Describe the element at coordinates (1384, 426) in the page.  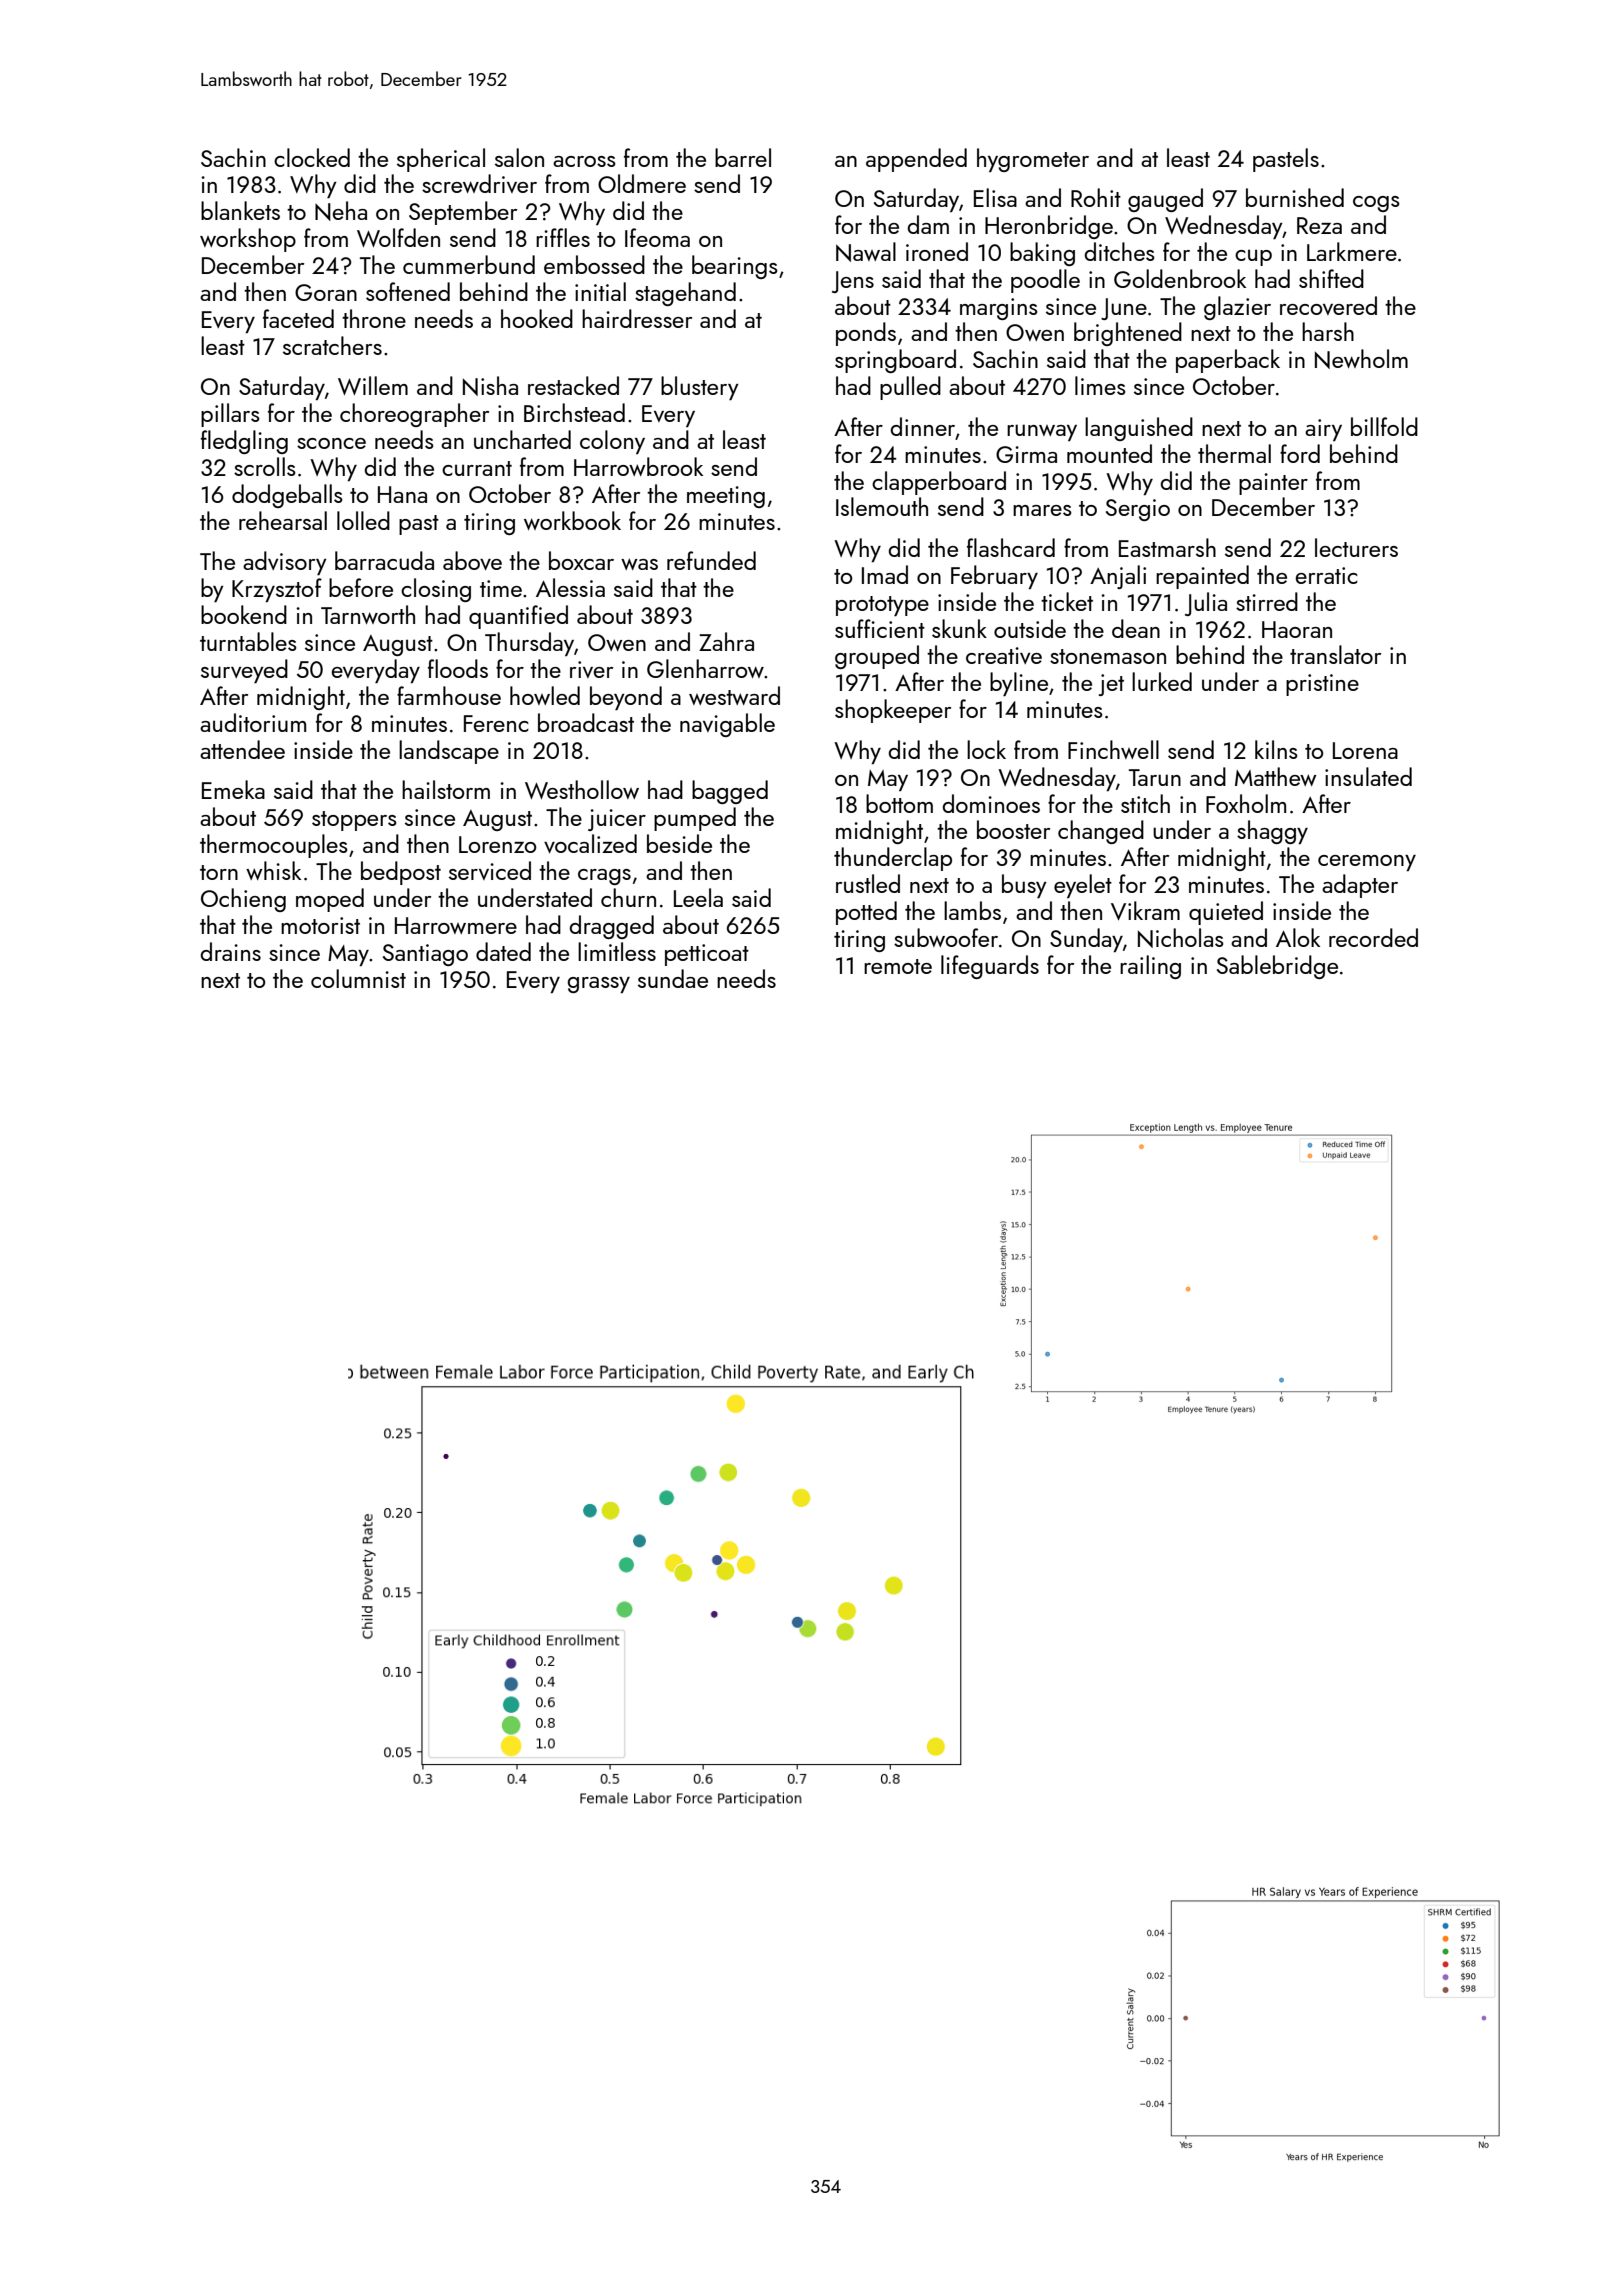
I see `billfold` at that location.
